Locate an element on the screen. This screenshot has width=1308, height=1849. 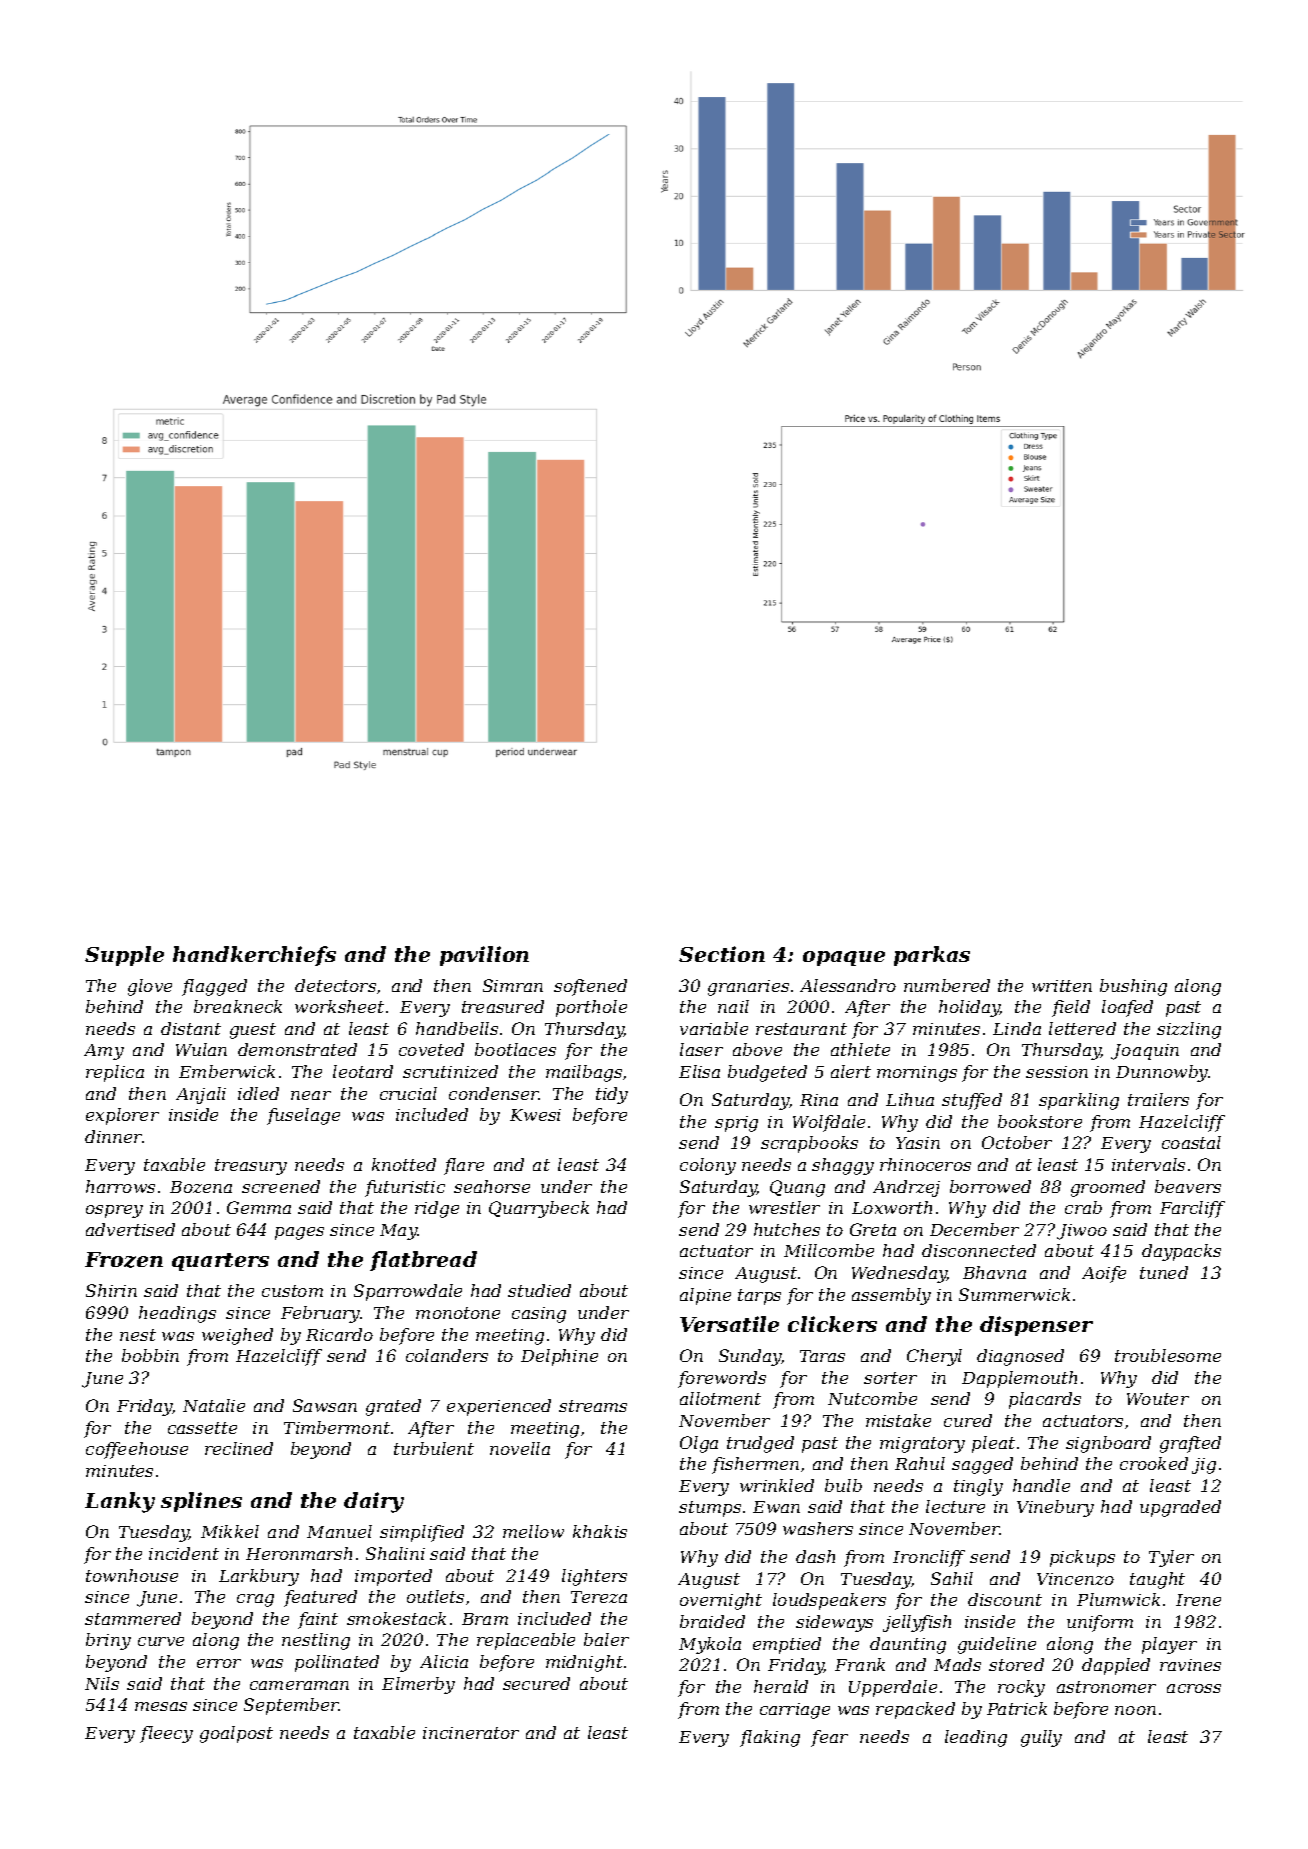
ravines is located at coordinates (1190, 1665).
